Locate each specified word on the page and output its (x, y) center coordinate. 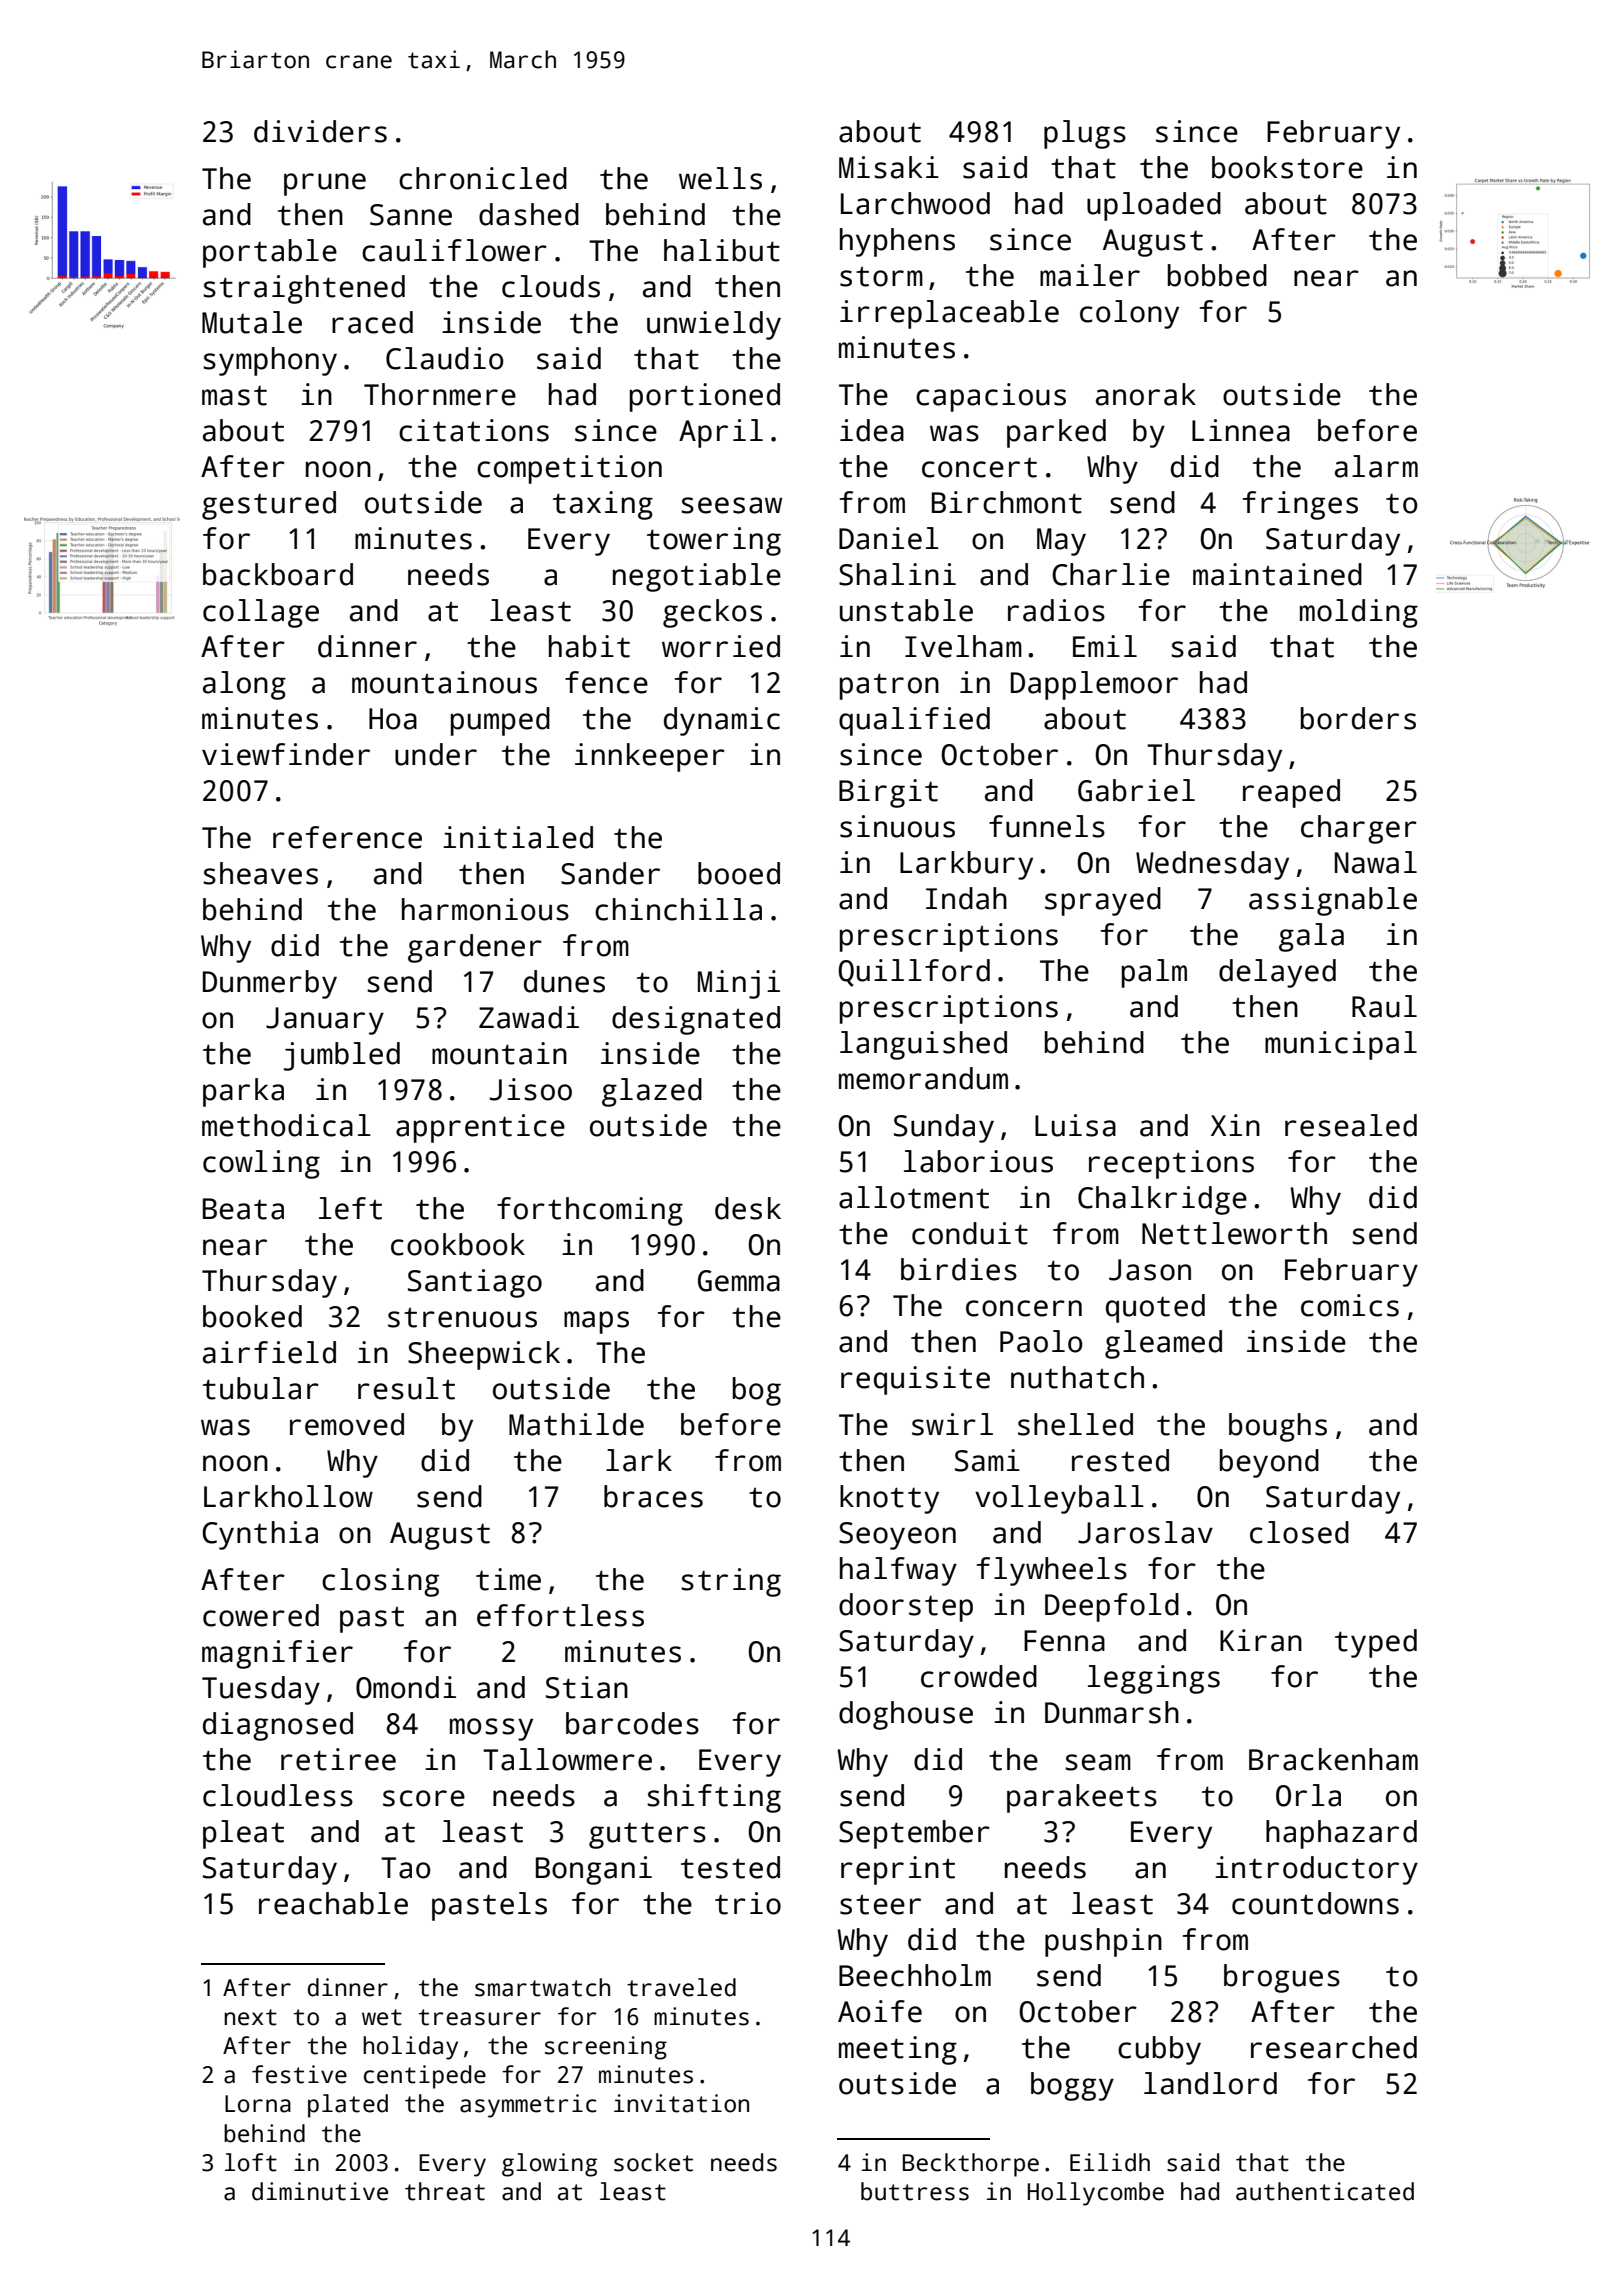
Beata (243, 1209)
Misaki (889, 167)
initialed (518, 837)
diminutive (320, 2191)
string (731, 1582)
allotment (914, 1197)
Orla (1308, 1795)
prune (325, 184)
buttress (915, 2191)
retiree (338, 1759)
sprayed (1103, 901)
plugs (1085, 134)
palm (1154, 973)
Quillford (914, 973)
